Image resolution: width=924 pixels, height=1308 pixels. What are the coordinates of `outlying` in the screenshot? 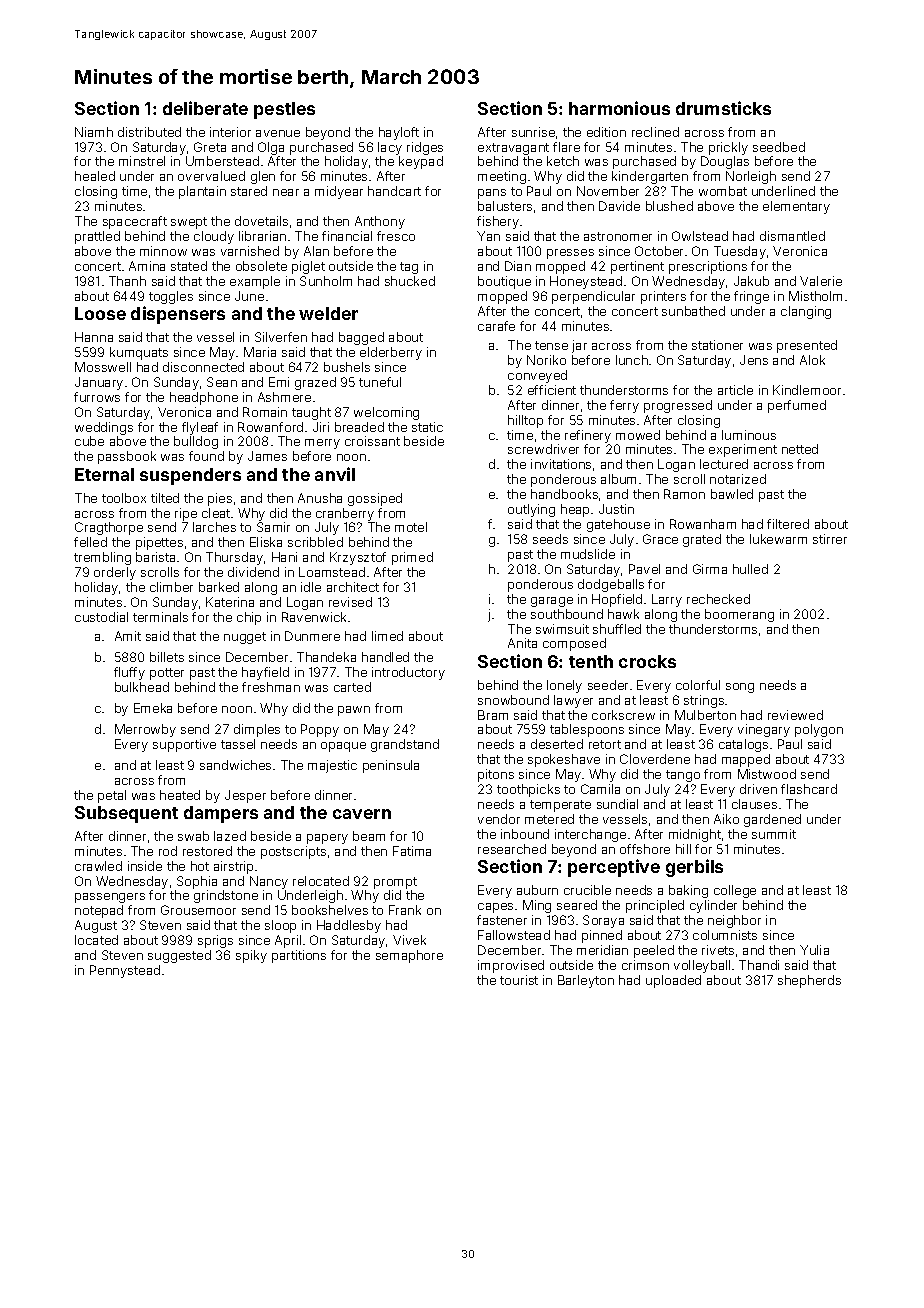 It's located at (531, 510).
